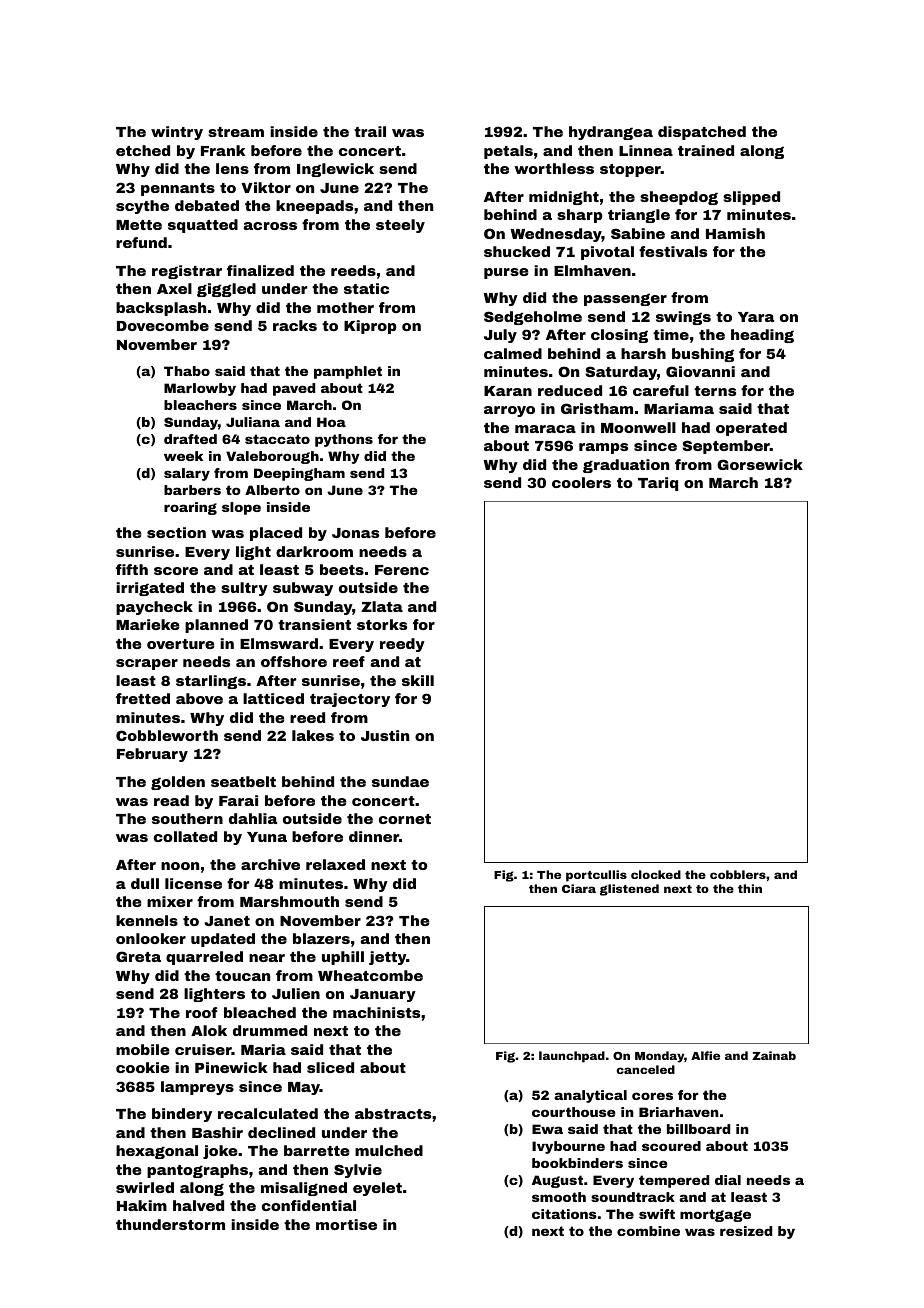  Describe the element at coordinates (370, 131) in the screenshot. I see `trail` at that location.
